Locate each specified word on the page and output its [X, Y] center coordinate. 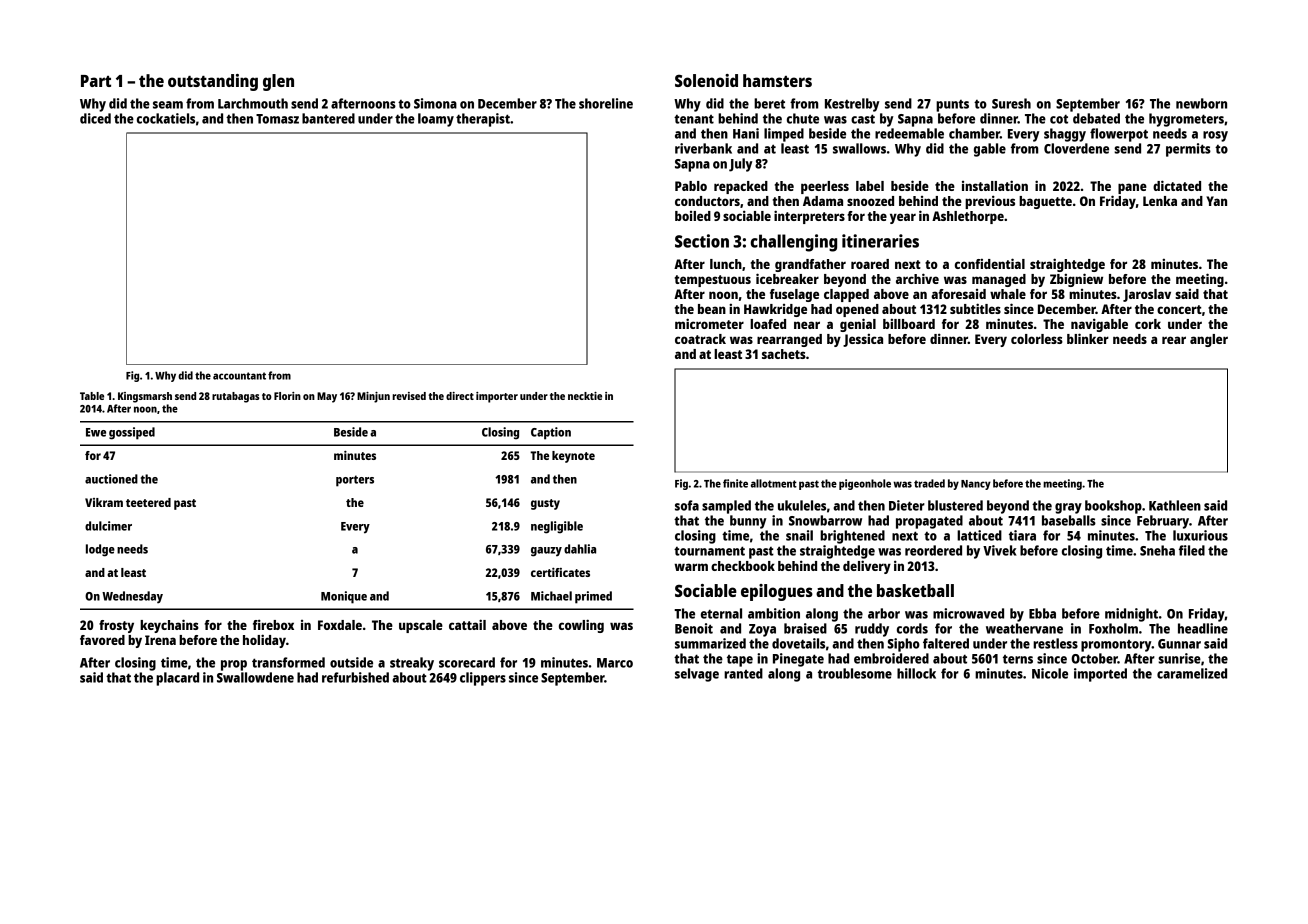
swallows [859, 148]
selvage [697, 675]
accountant [239, 376]
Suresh [1011, 103]
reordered [933, 550]
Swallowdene [255, 677]
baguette [1045, 202]
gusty [545, 504]
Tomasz [277, 119]
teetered [148, 502]
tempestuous [713, 281]
